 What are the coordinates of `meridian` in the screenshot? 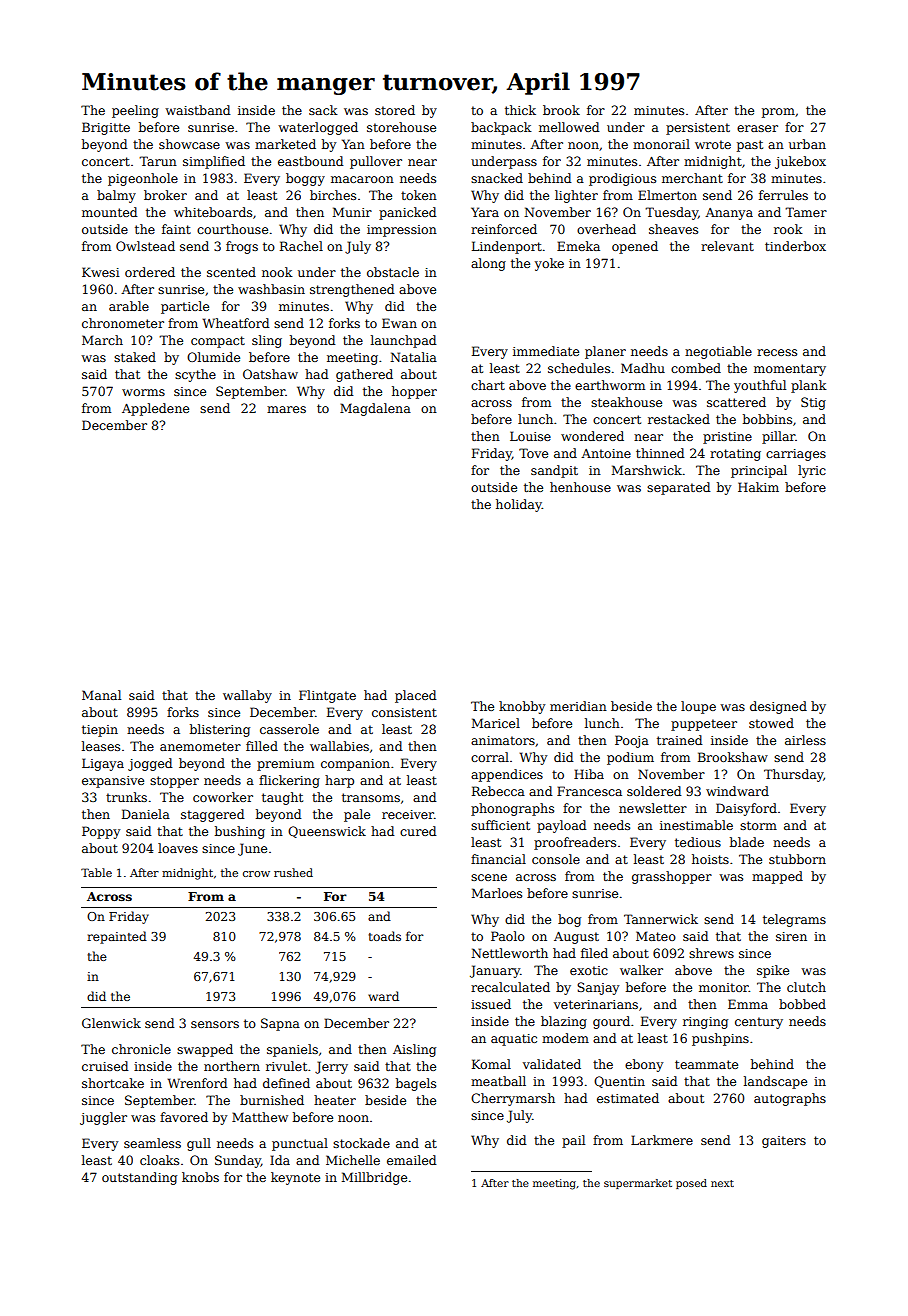 It's located at (578, 706).
